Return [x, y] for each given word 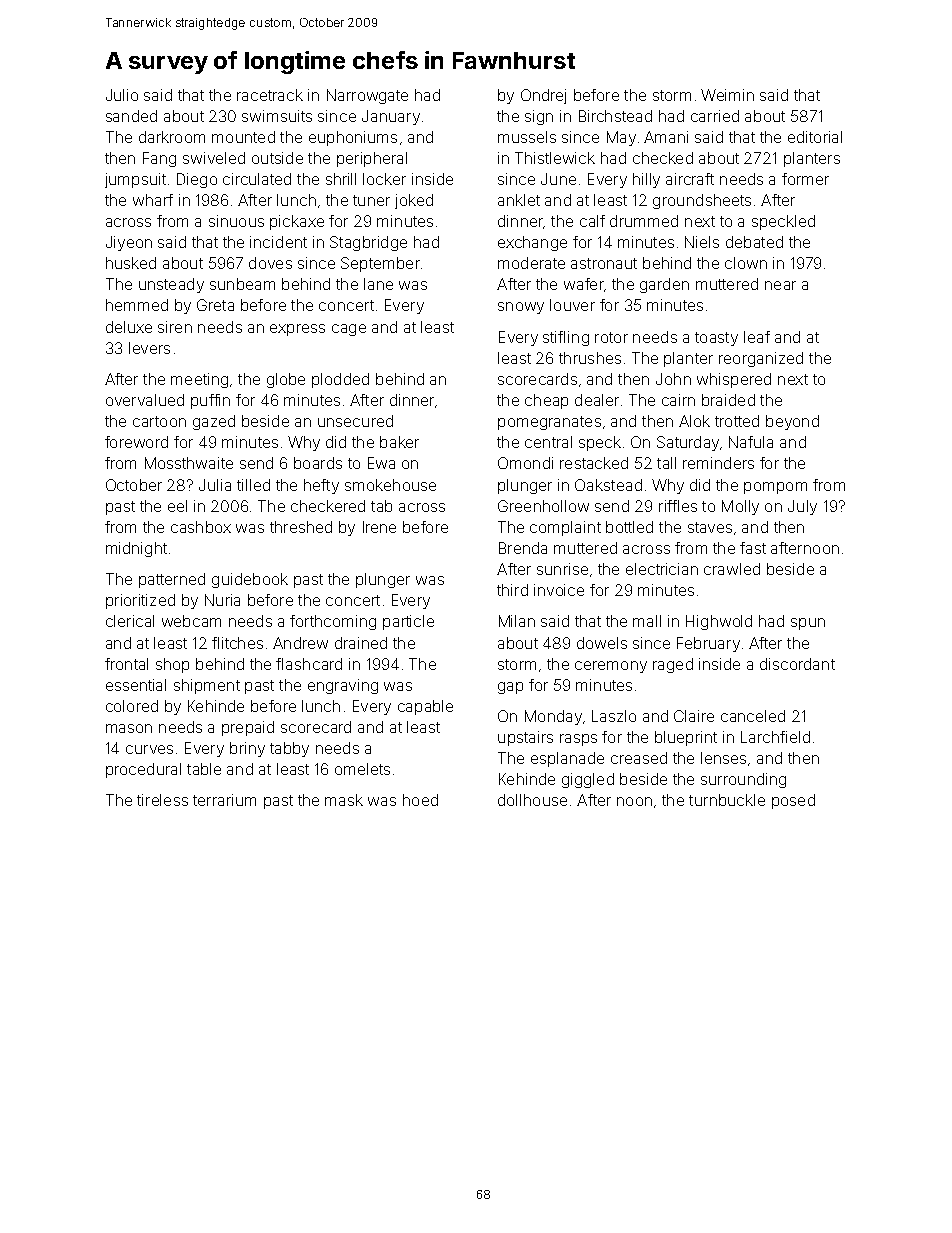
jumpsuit [135, 180]
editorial [815, 137]
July [802, 507]
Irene [379, 527]
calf [592, 221]
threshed [301, 527]
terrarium [224, 800]
